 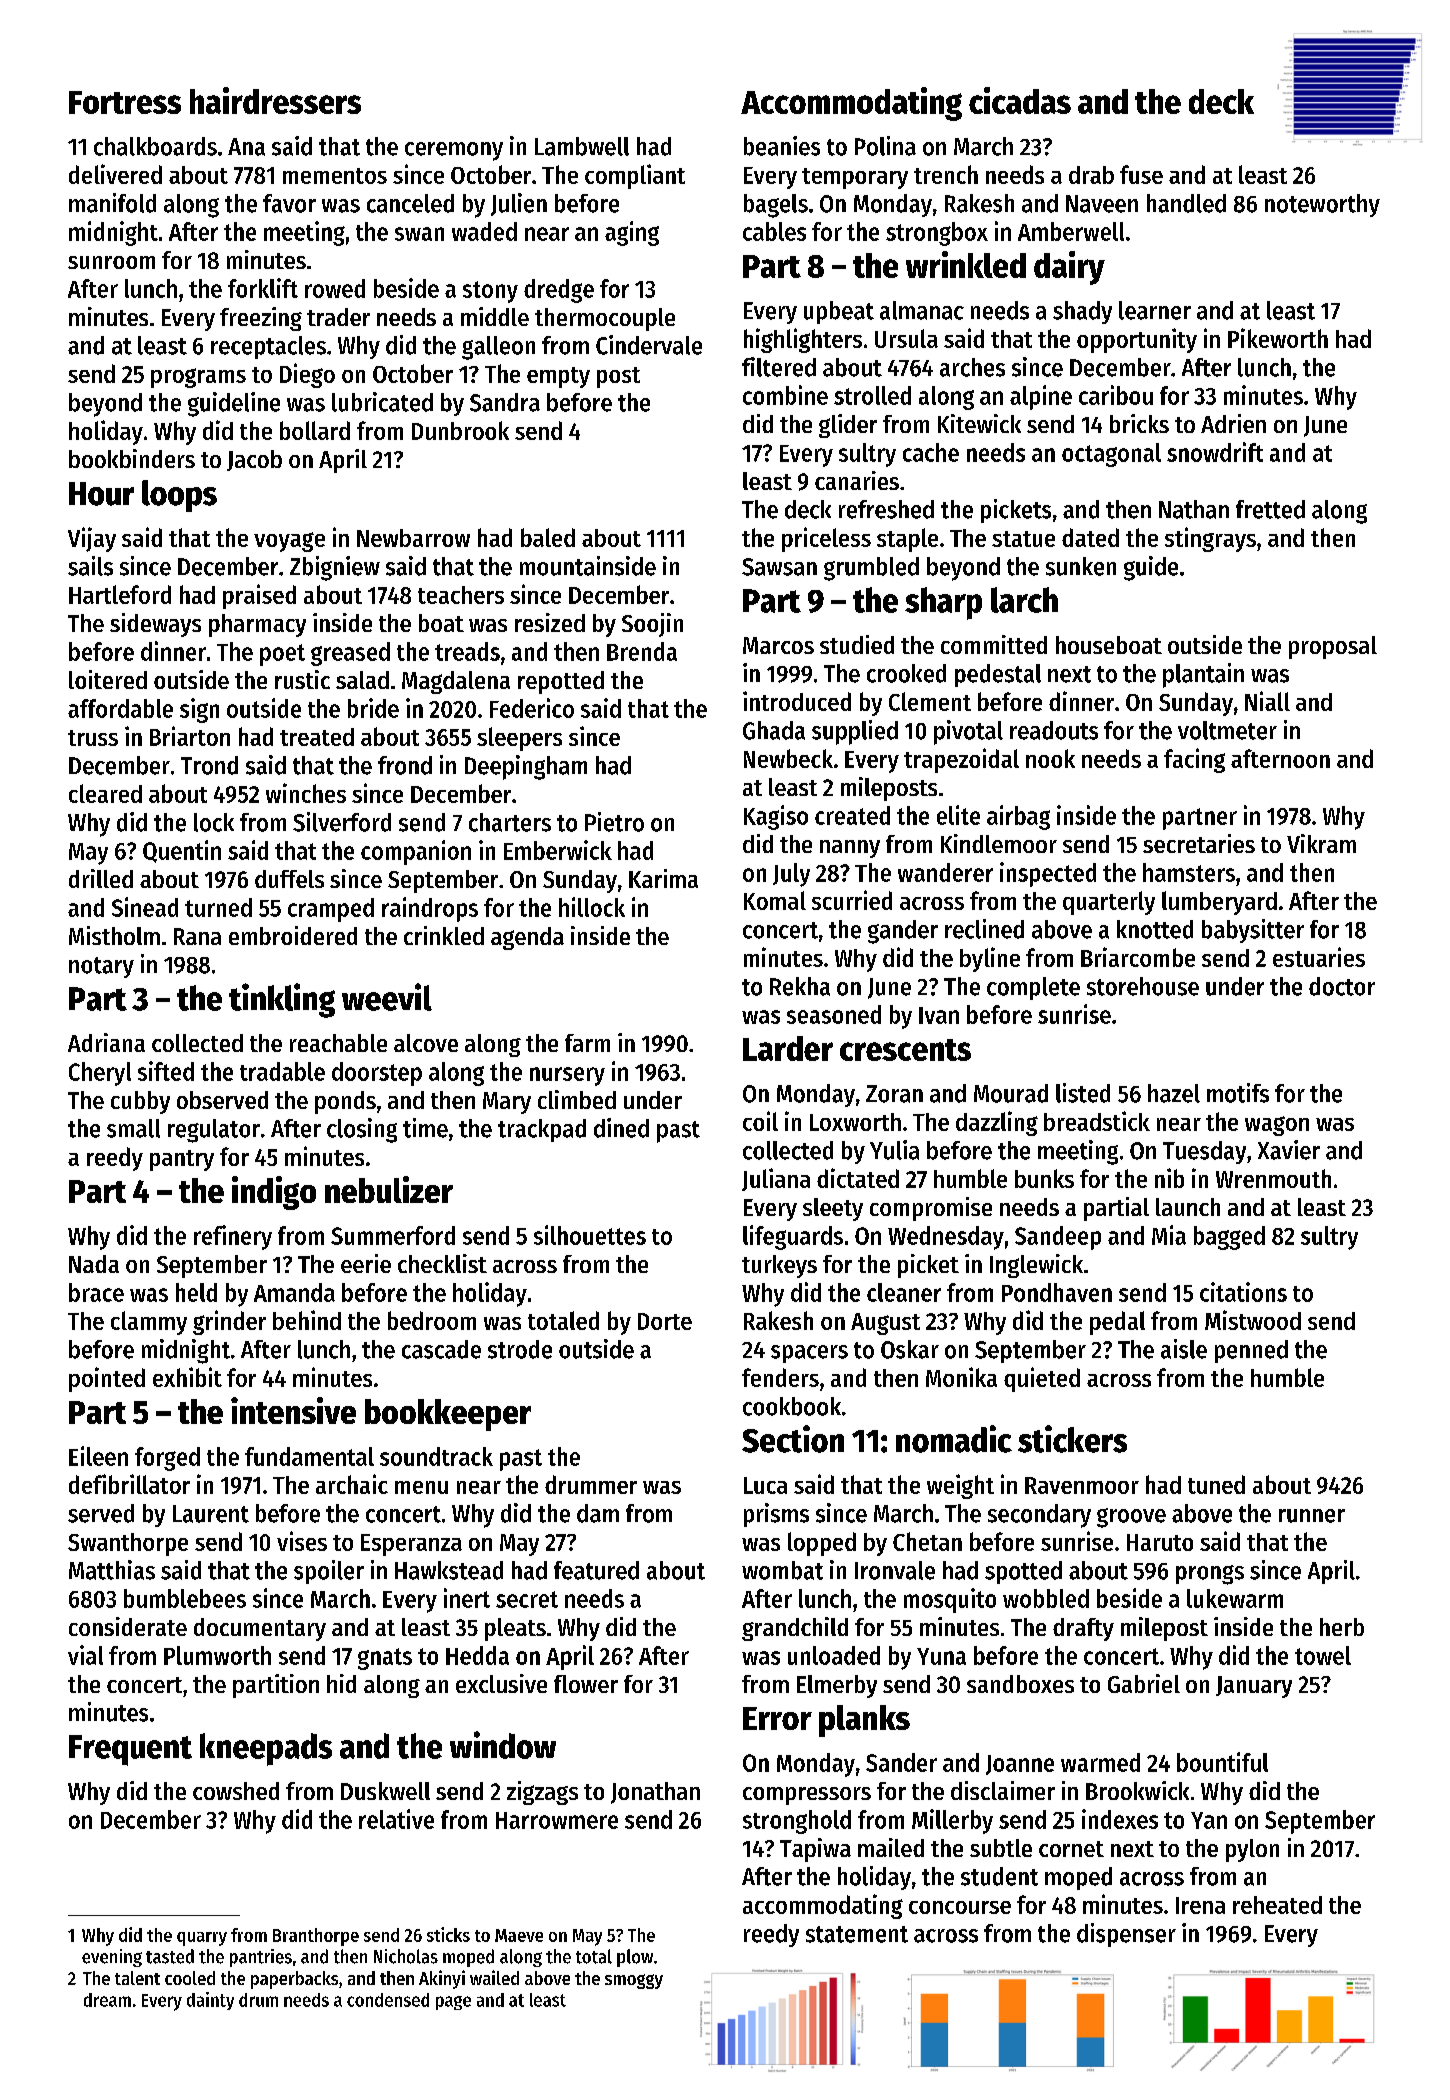 I want to click on proposal, so click(x=1333, y=647).
